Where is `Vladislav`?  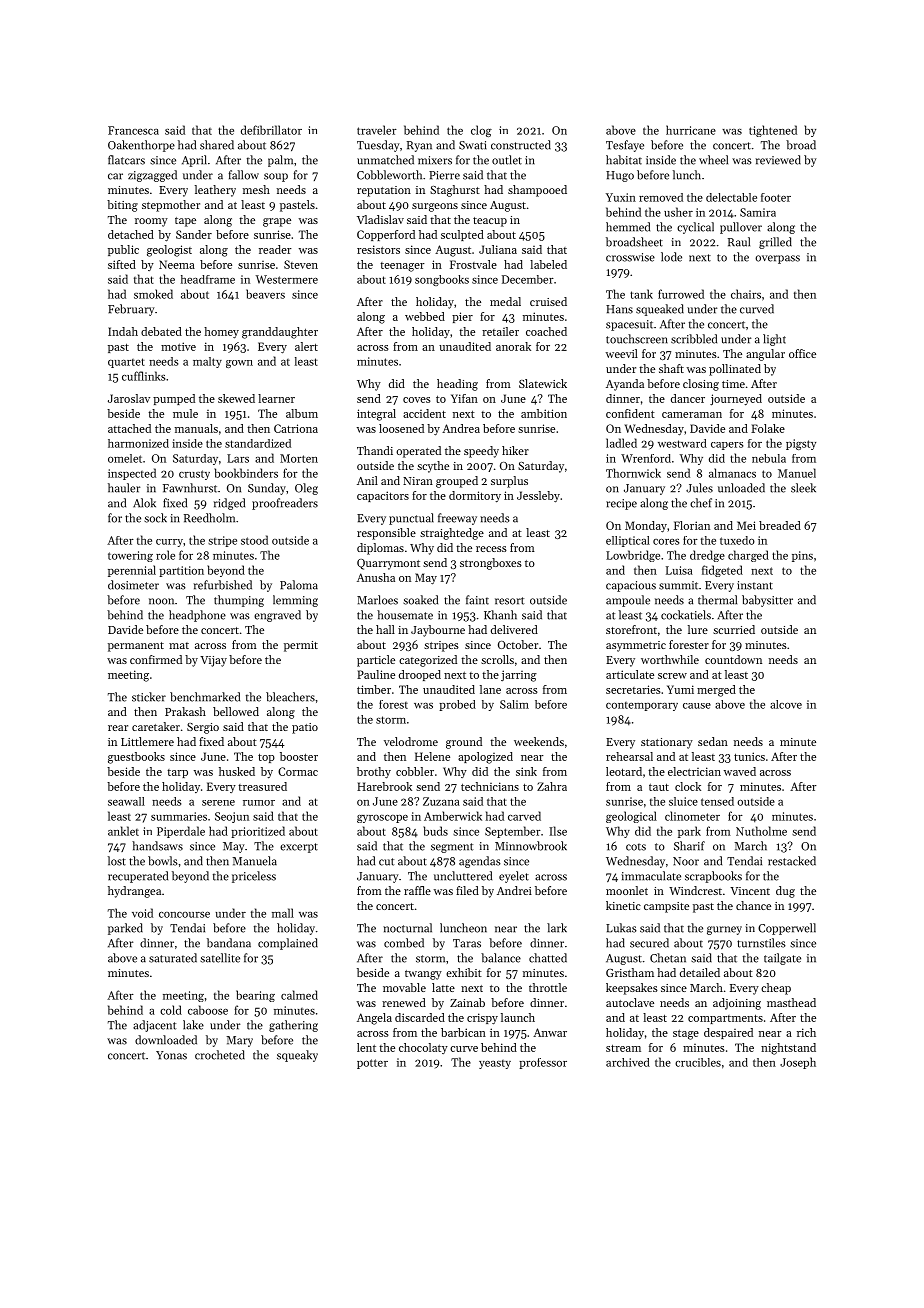 Vladislav is located at coordinates (380, 219).
